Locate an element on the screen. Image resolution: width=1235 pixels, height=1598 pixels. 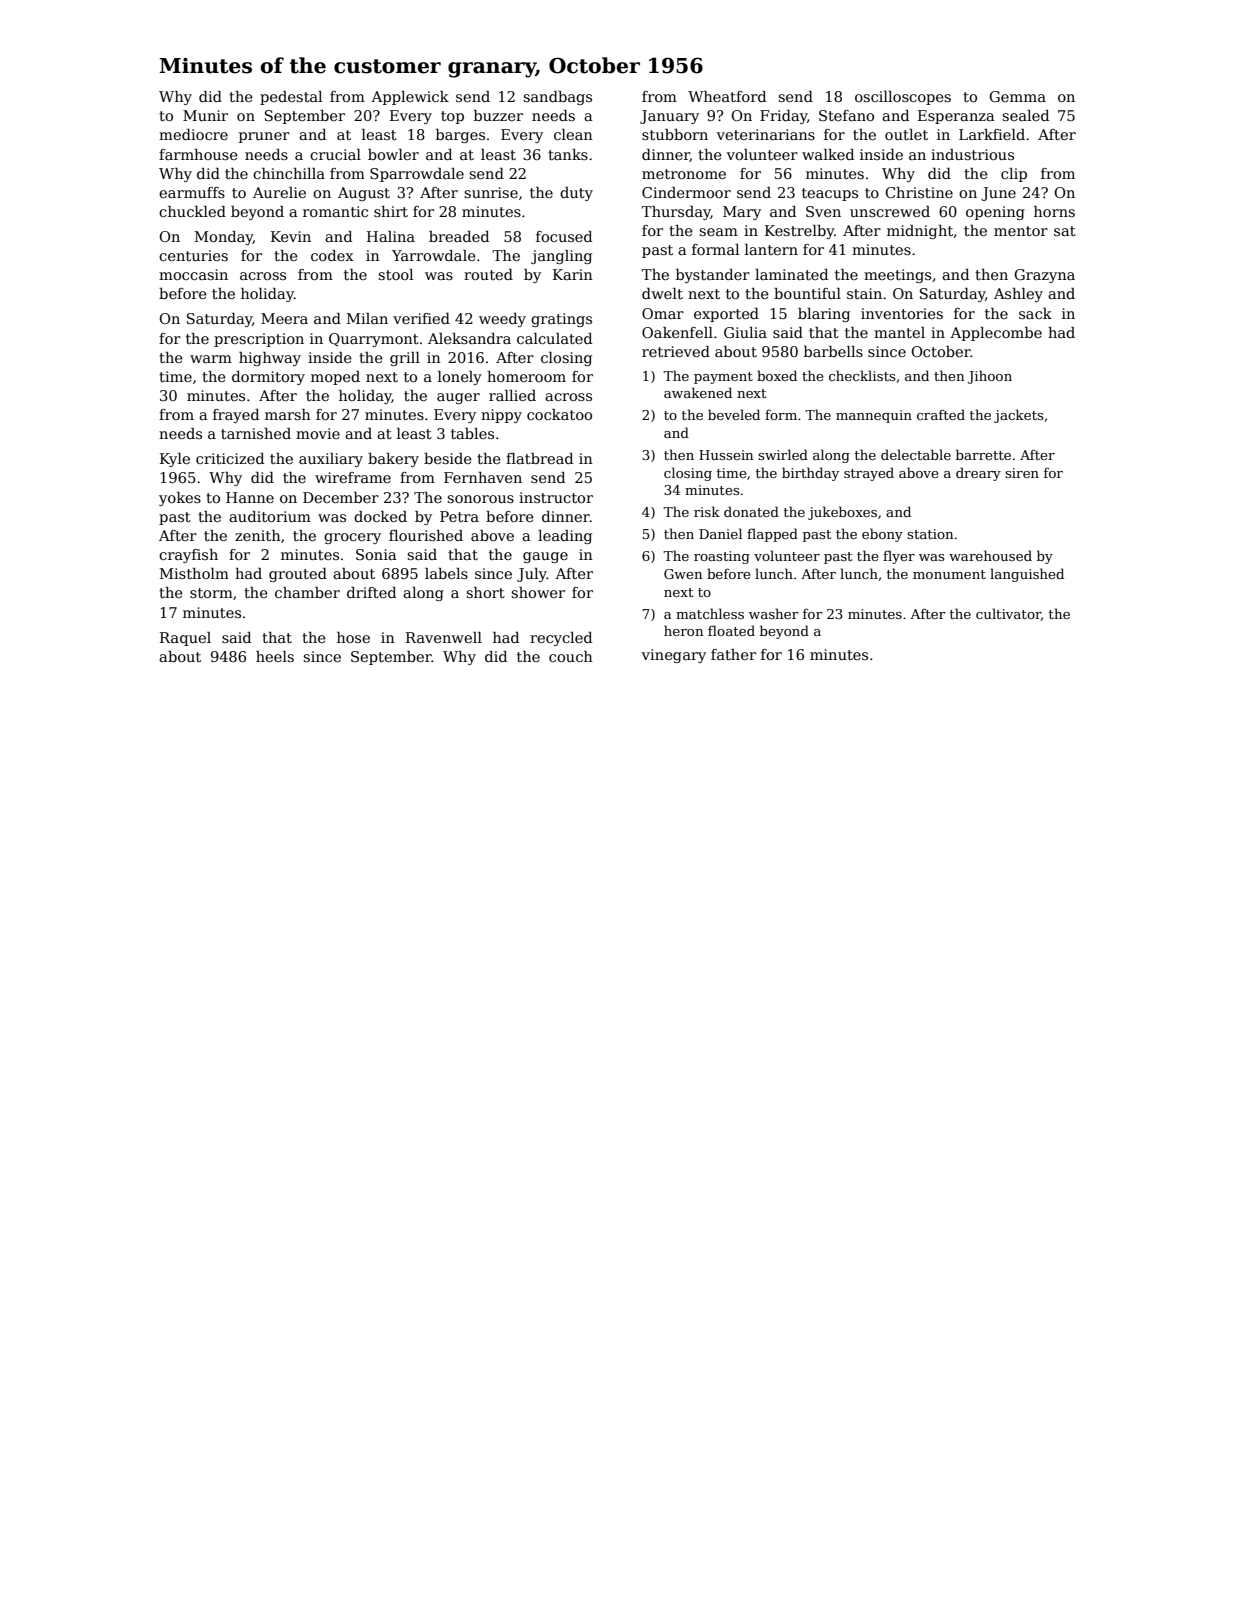
heron is located at coordinates (683, 630).
